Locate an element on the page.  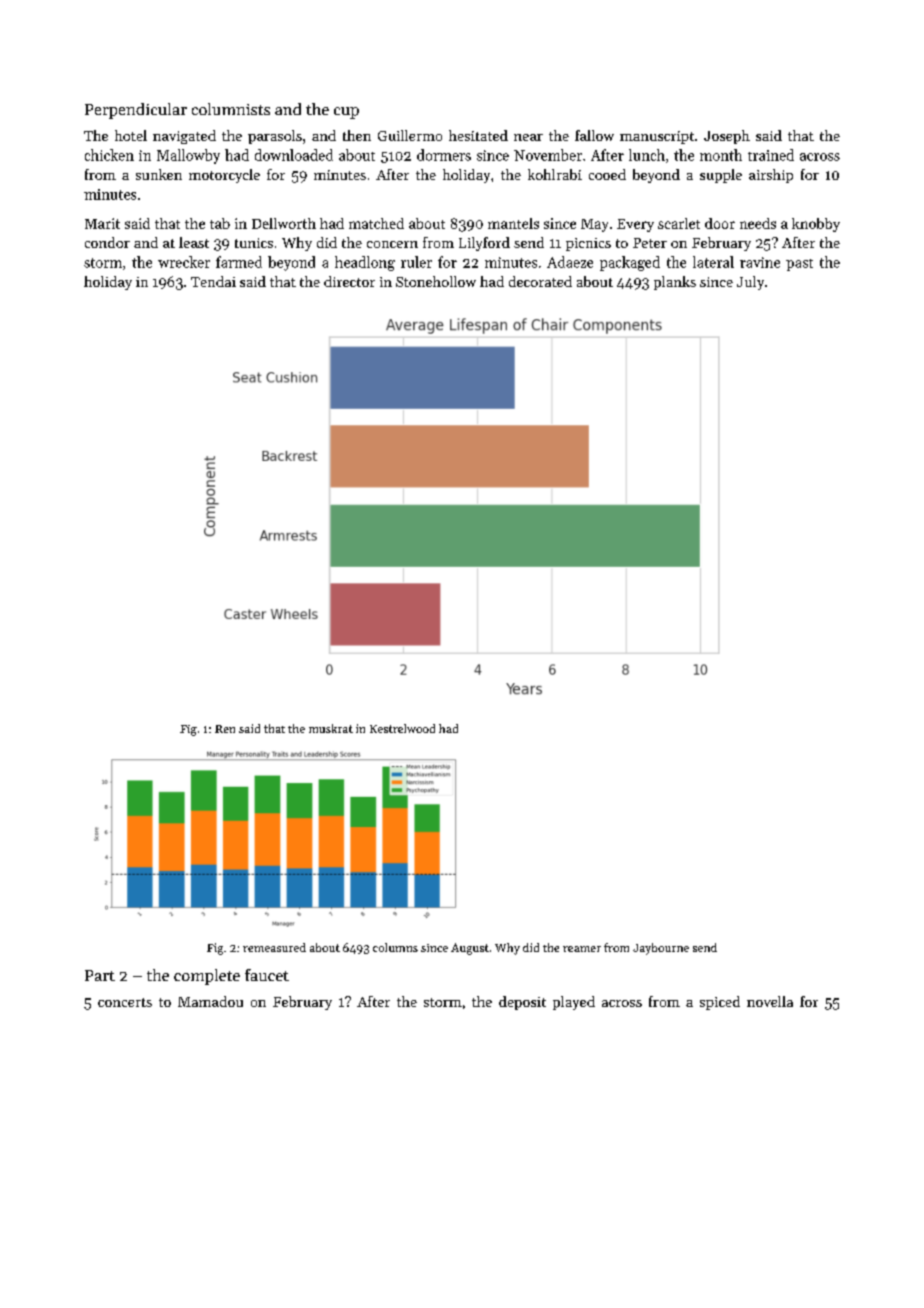
spiced is located at coordinates (720, 1003).
